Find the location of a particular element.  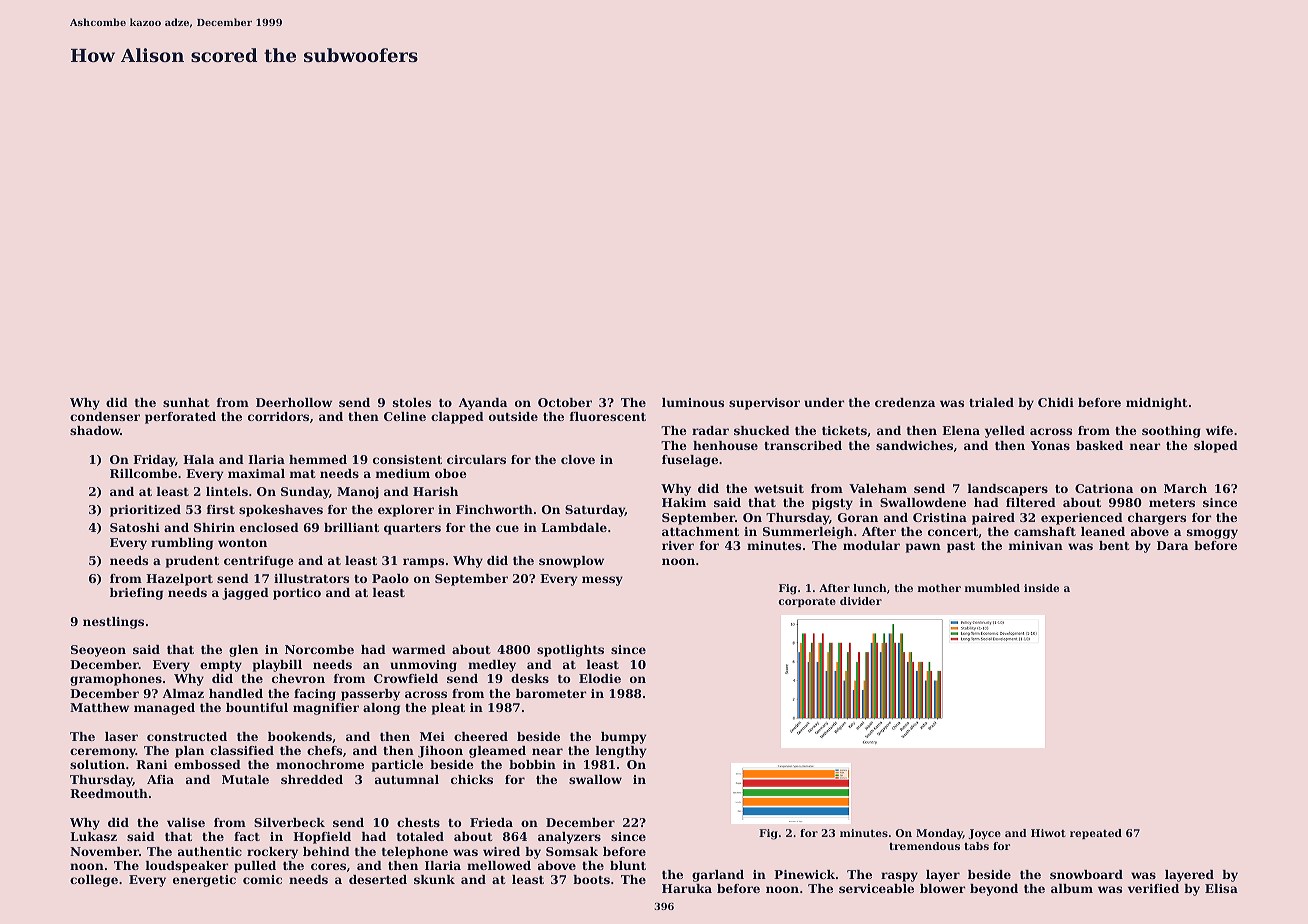

Hala is located at coordinates (198, 459).
